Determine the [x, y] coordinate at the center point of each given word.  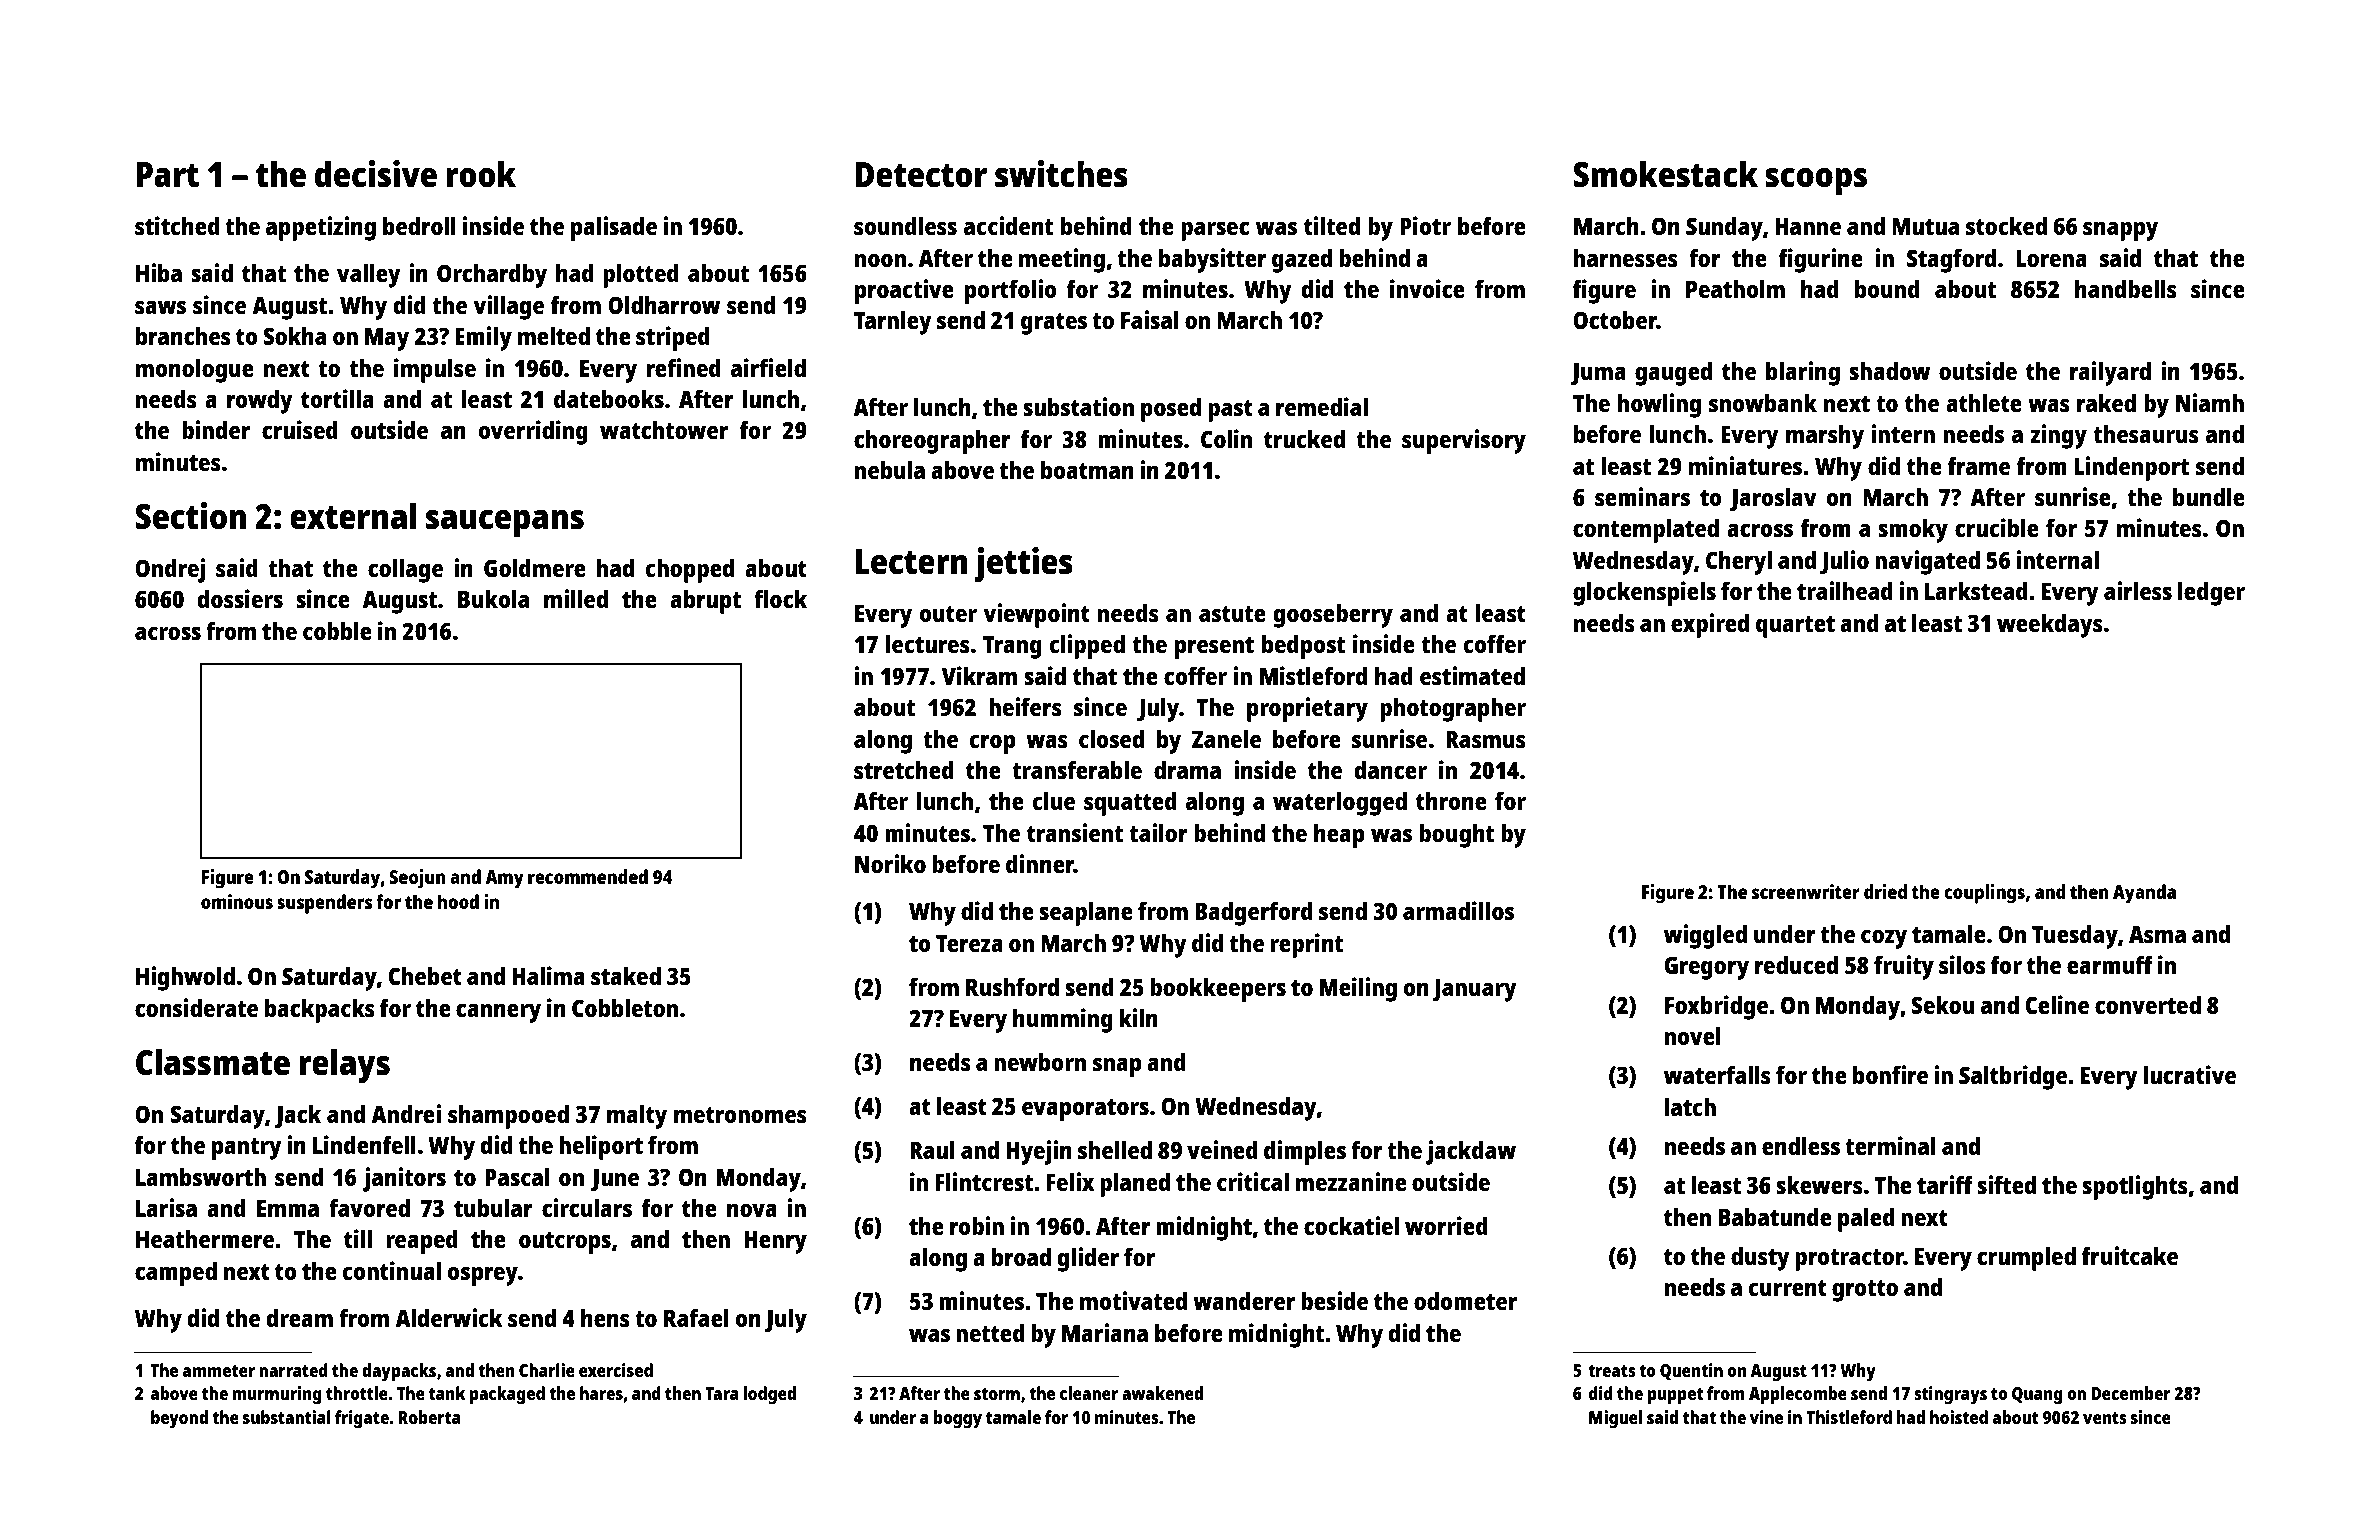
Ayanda [2144, 894]
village [509, 307]
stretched [904, 769]
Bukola [493, 598]
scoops [1816, 181]
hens [605, 1318]
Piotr [1425, 225]
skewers [1819, 1184]
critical [1253, 1181]
